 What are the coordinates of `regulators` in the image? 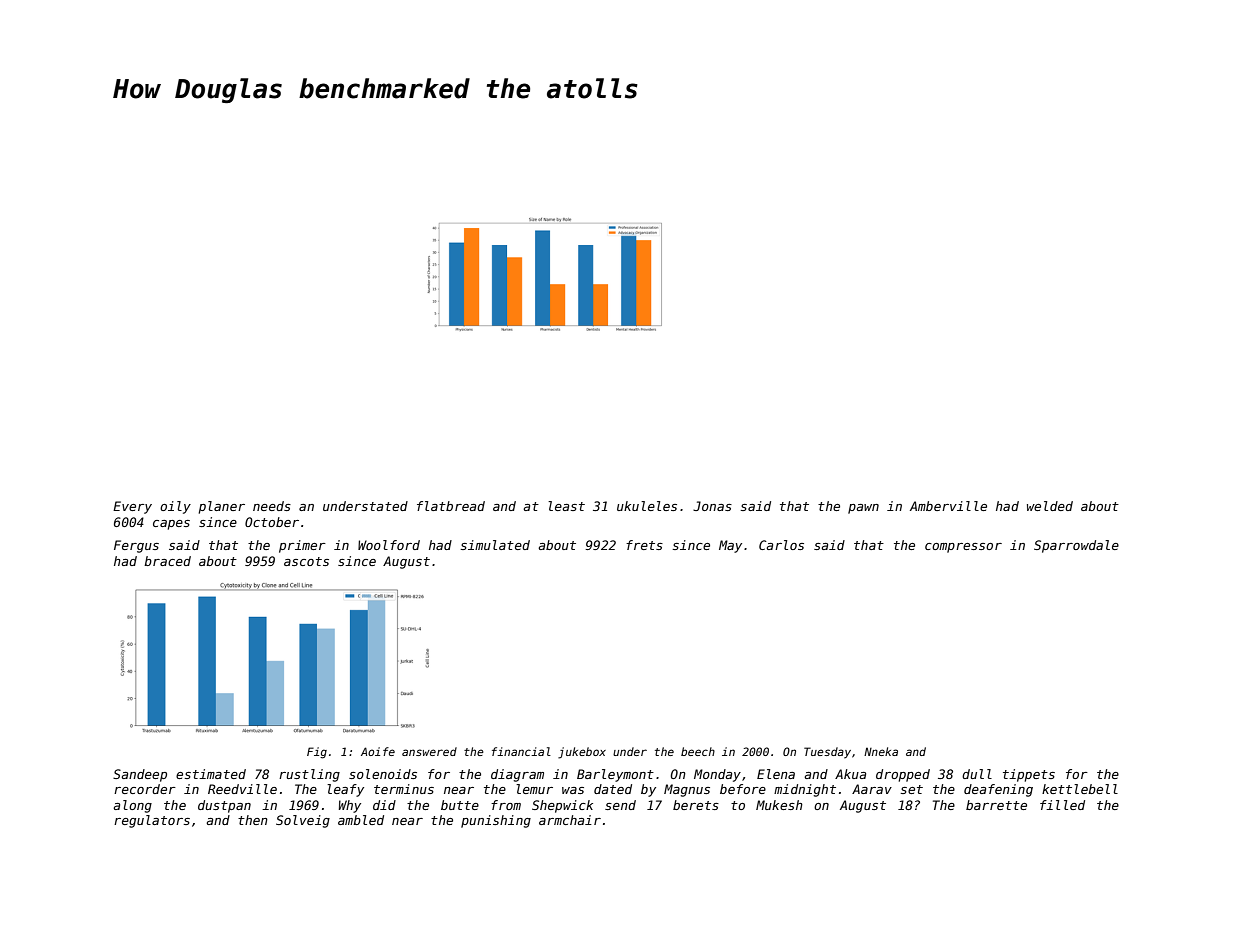 It's located at (152, 821).
